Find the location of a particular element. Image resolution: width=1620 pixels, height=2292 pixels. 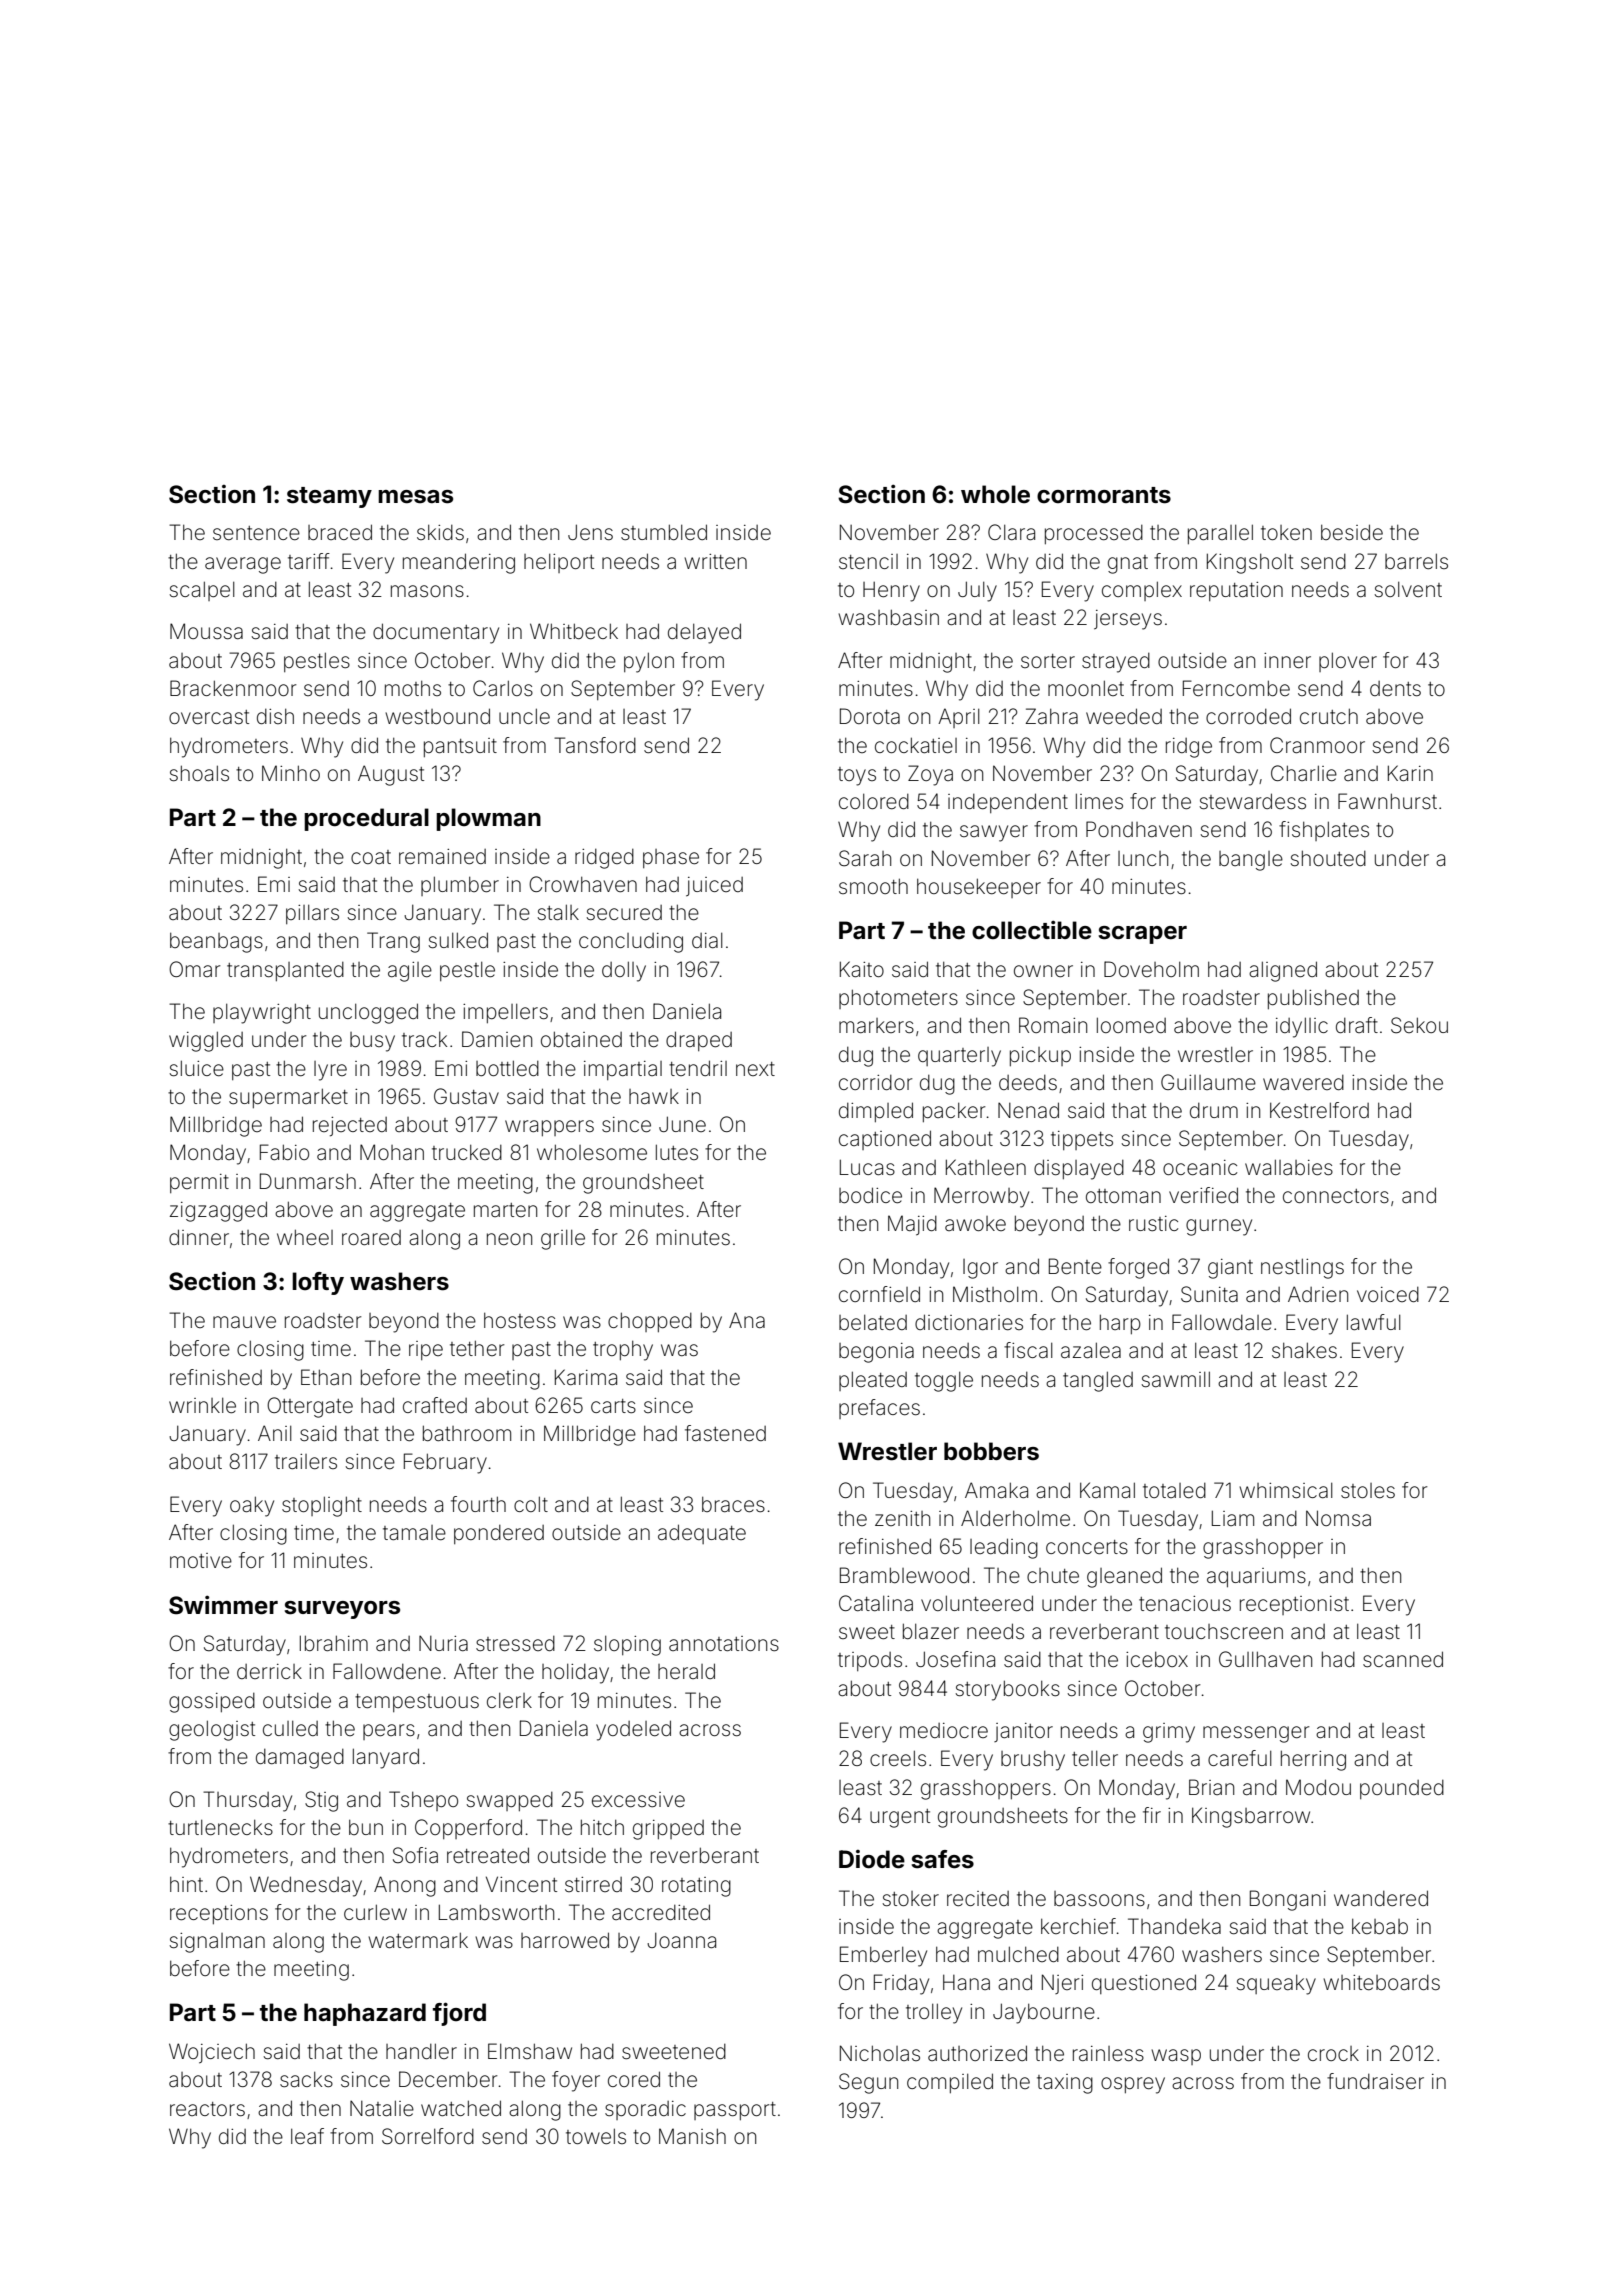

Ethan is located at coordinates (326, 1377).
